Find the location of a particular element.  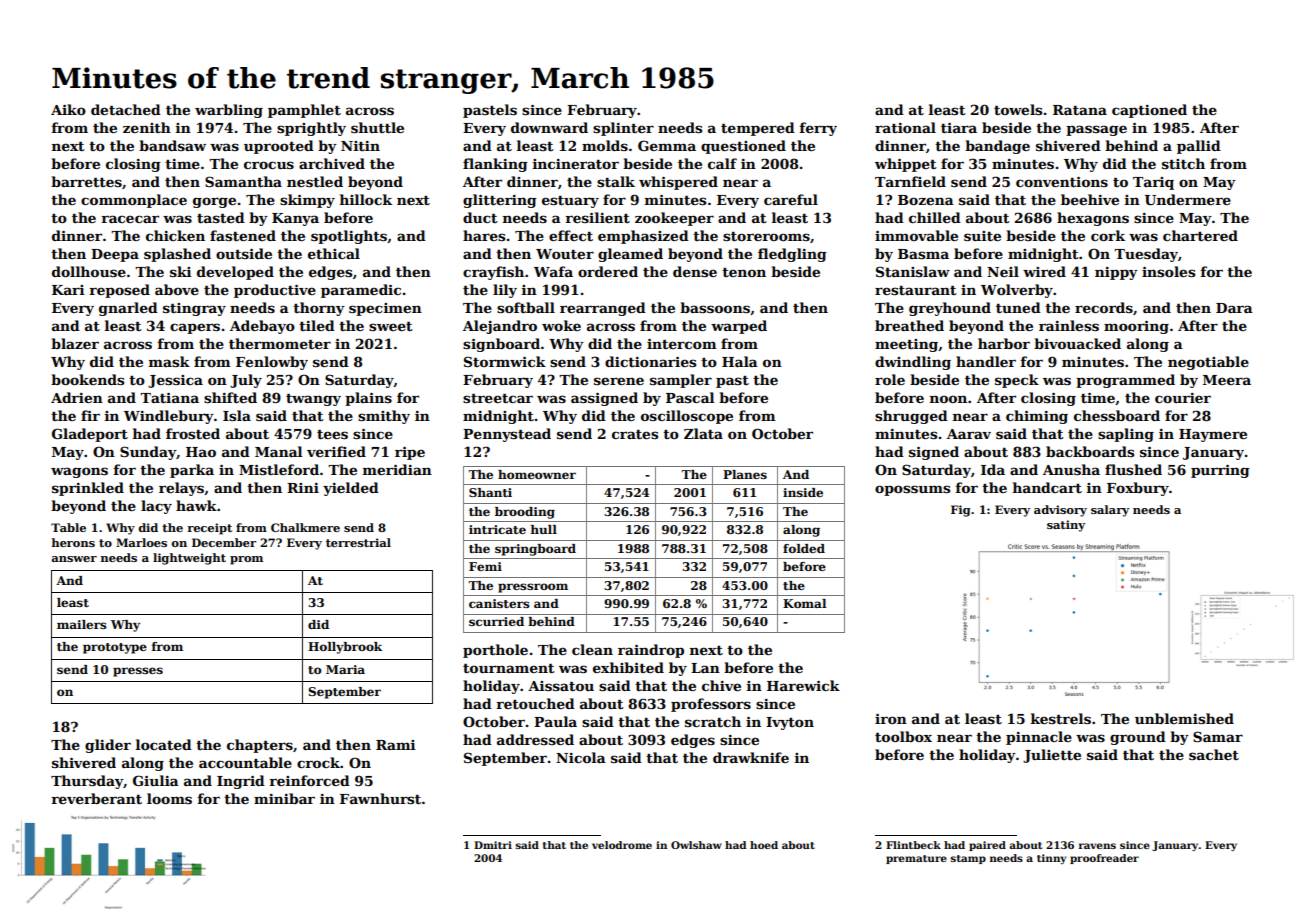

Komal is located at coordinates (804, 603).
